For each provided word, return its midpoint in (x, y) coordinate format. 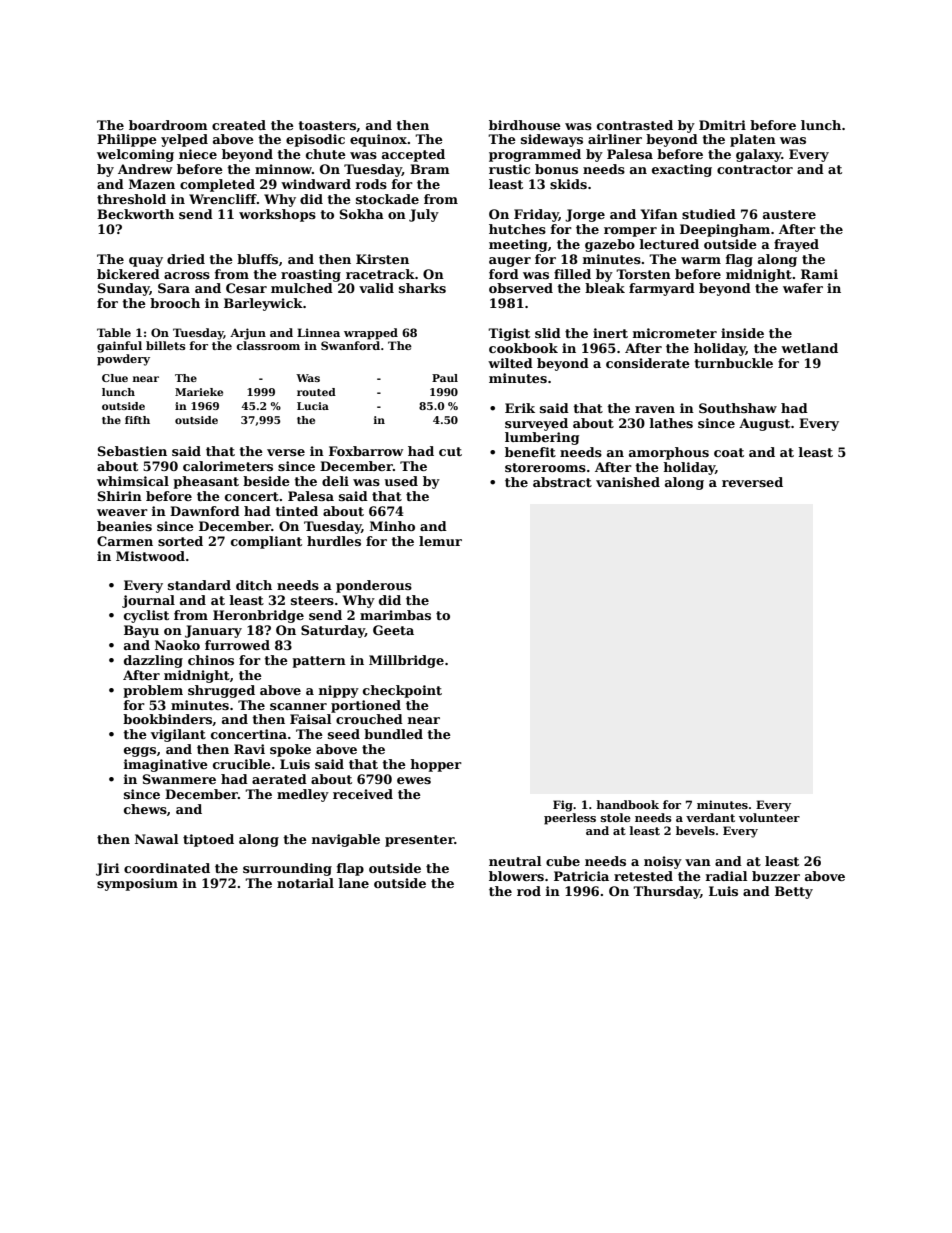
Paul (445, 378)
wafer (803, 288)
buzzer (776, 876)
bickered (128, 274)
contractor (755, 169)
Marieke (199, 392)
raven (655, 409)
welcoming (135, 155)
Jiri (107, 869)
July (424, 215)
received (363, 794)
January (213, 631)
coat (729, 452)
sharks (422, 288)
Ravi (249, 749)
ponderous (374, 586)
